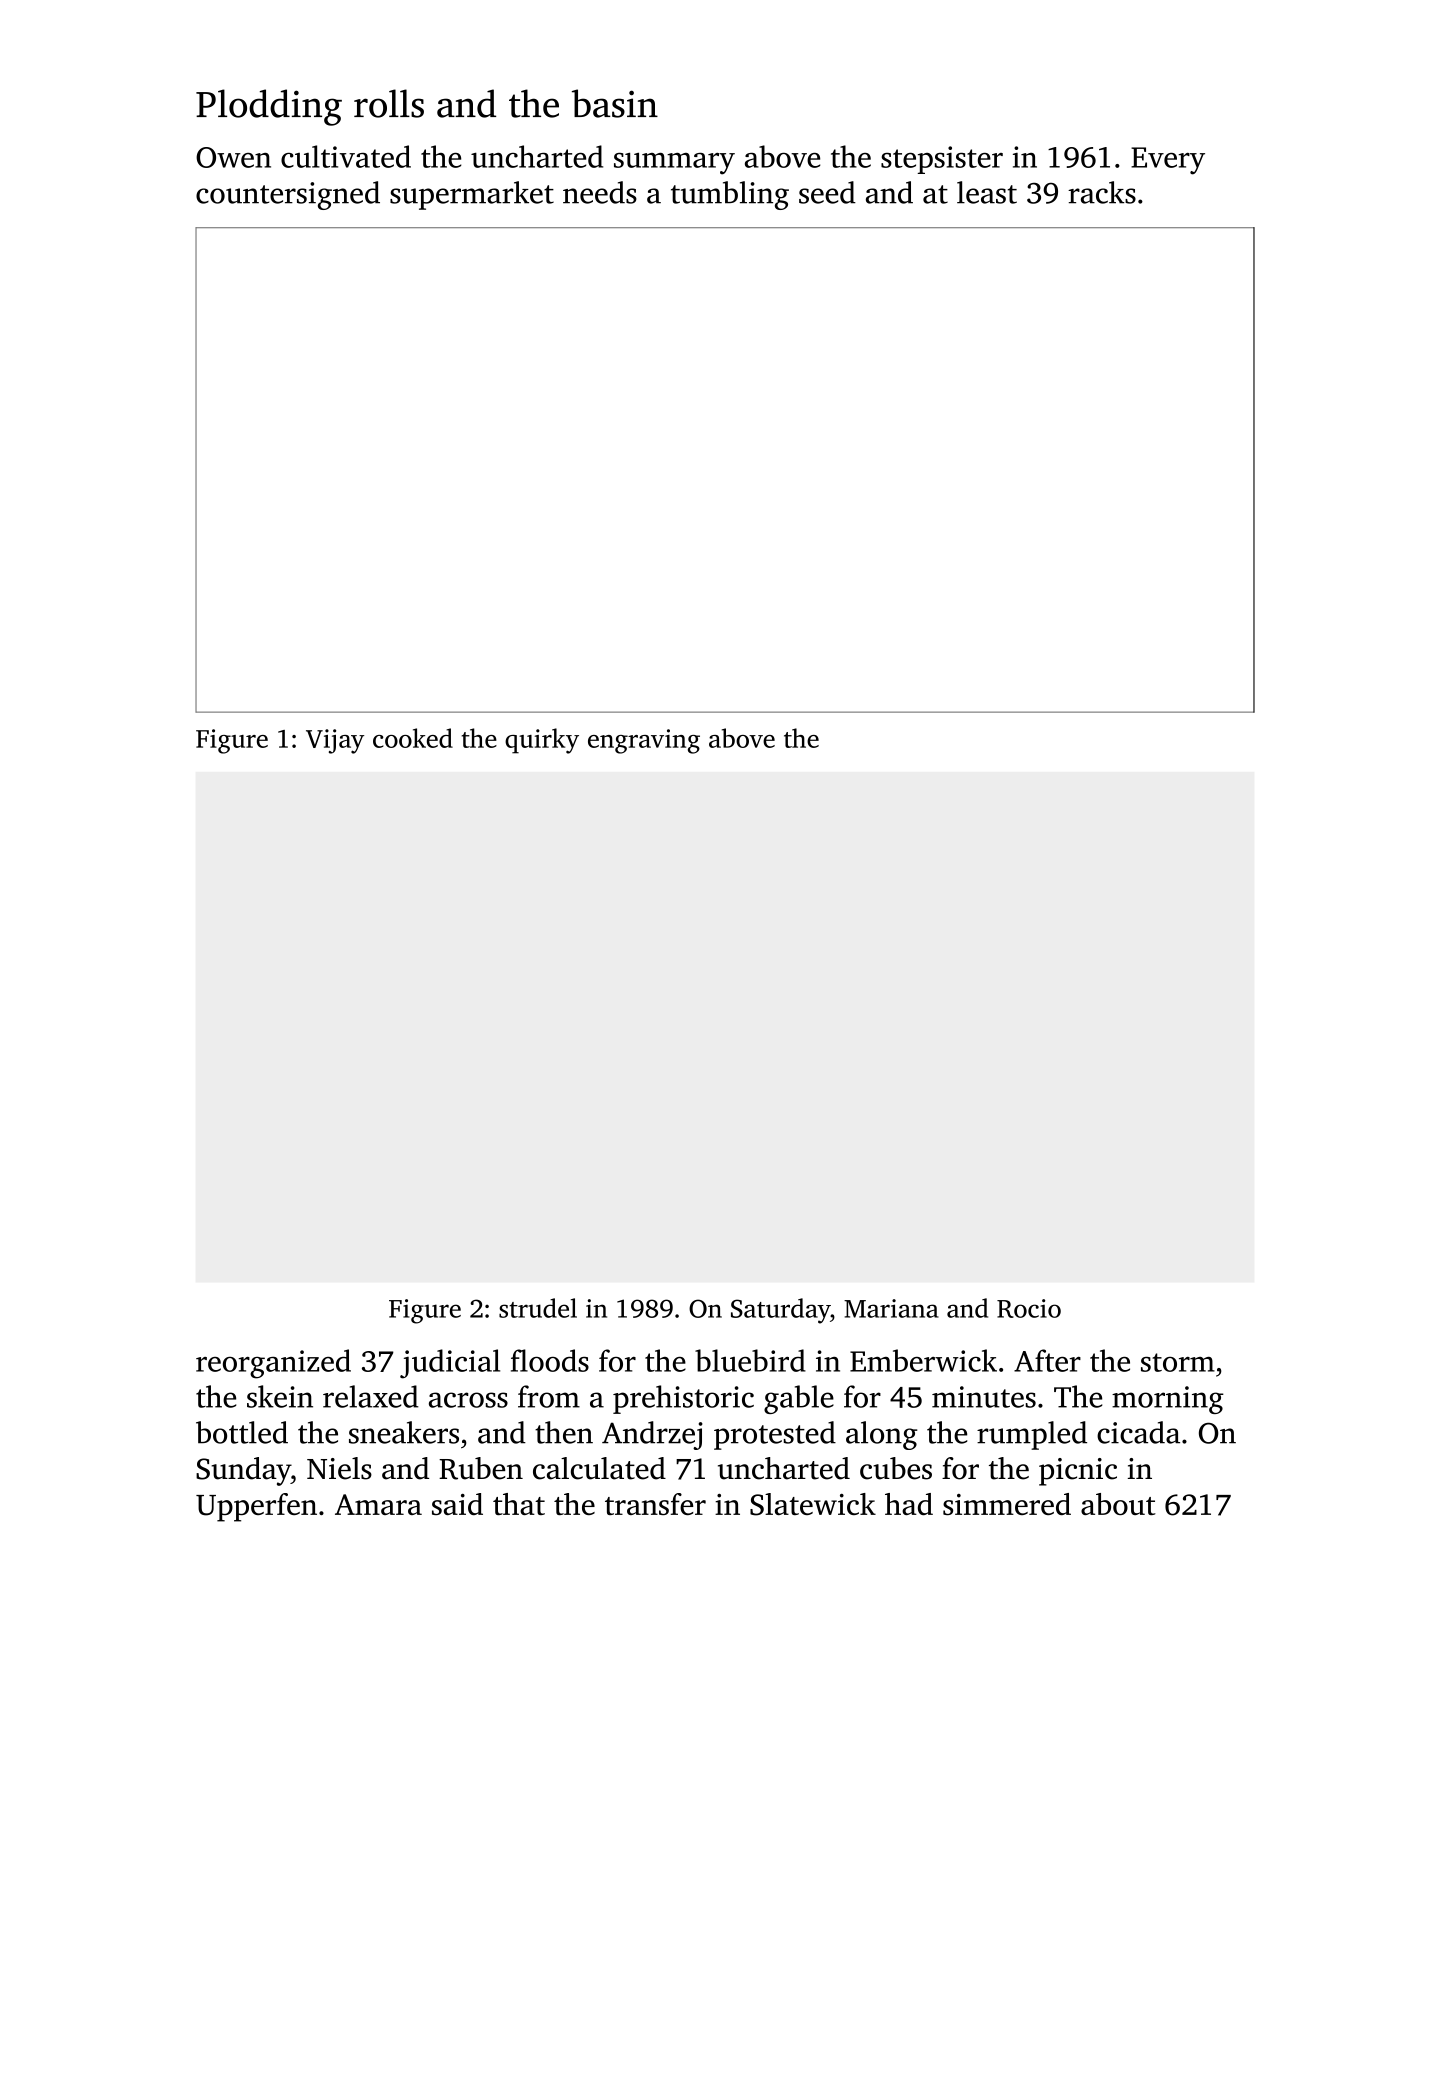 The height and width of the document is (2100, 1450). I want to click on racks, so click(1102, 192).
